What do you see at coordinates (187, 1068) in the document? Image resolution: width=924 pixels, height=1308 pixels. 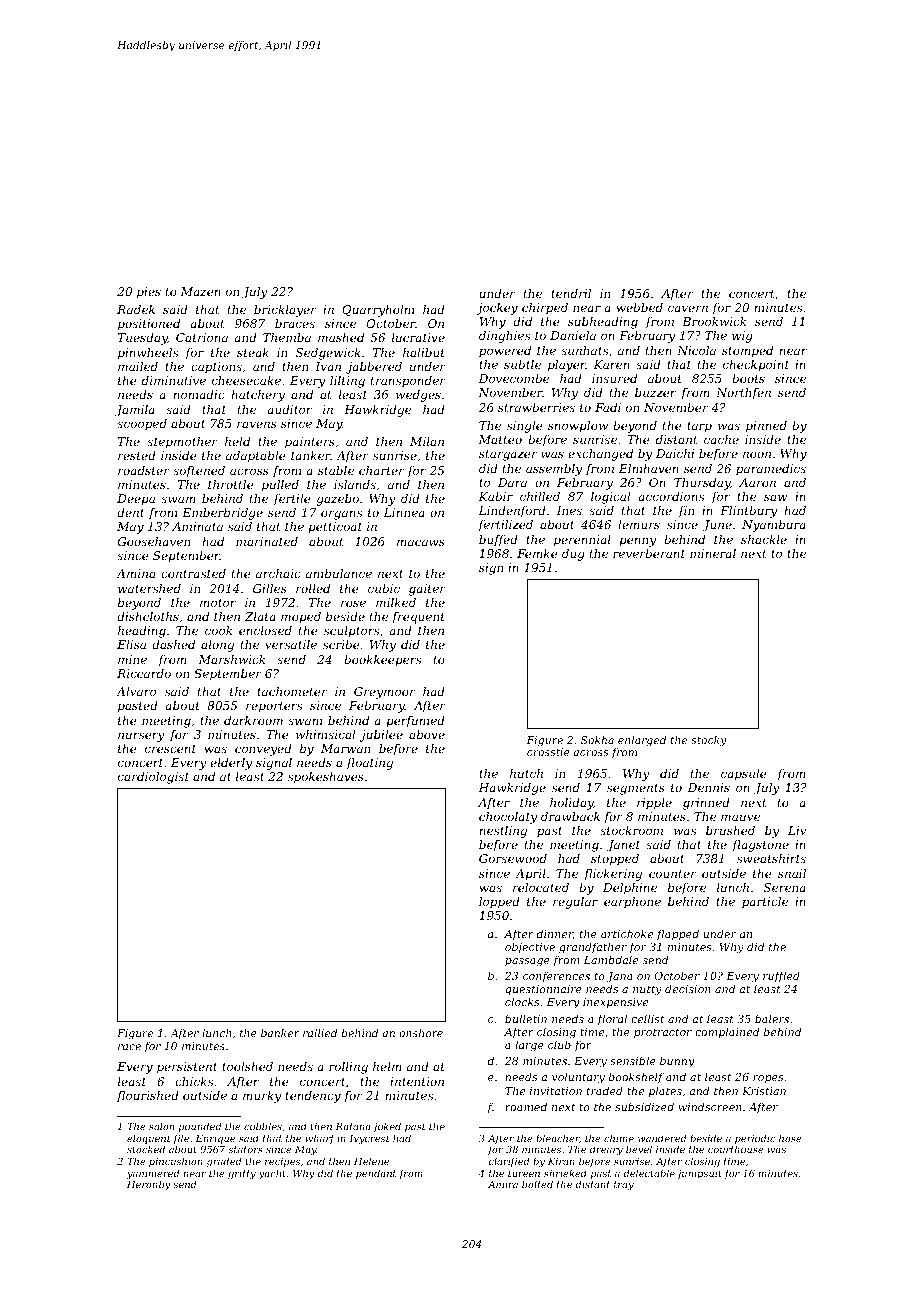 I see `persistent` at bounding box center [187, 1068].
